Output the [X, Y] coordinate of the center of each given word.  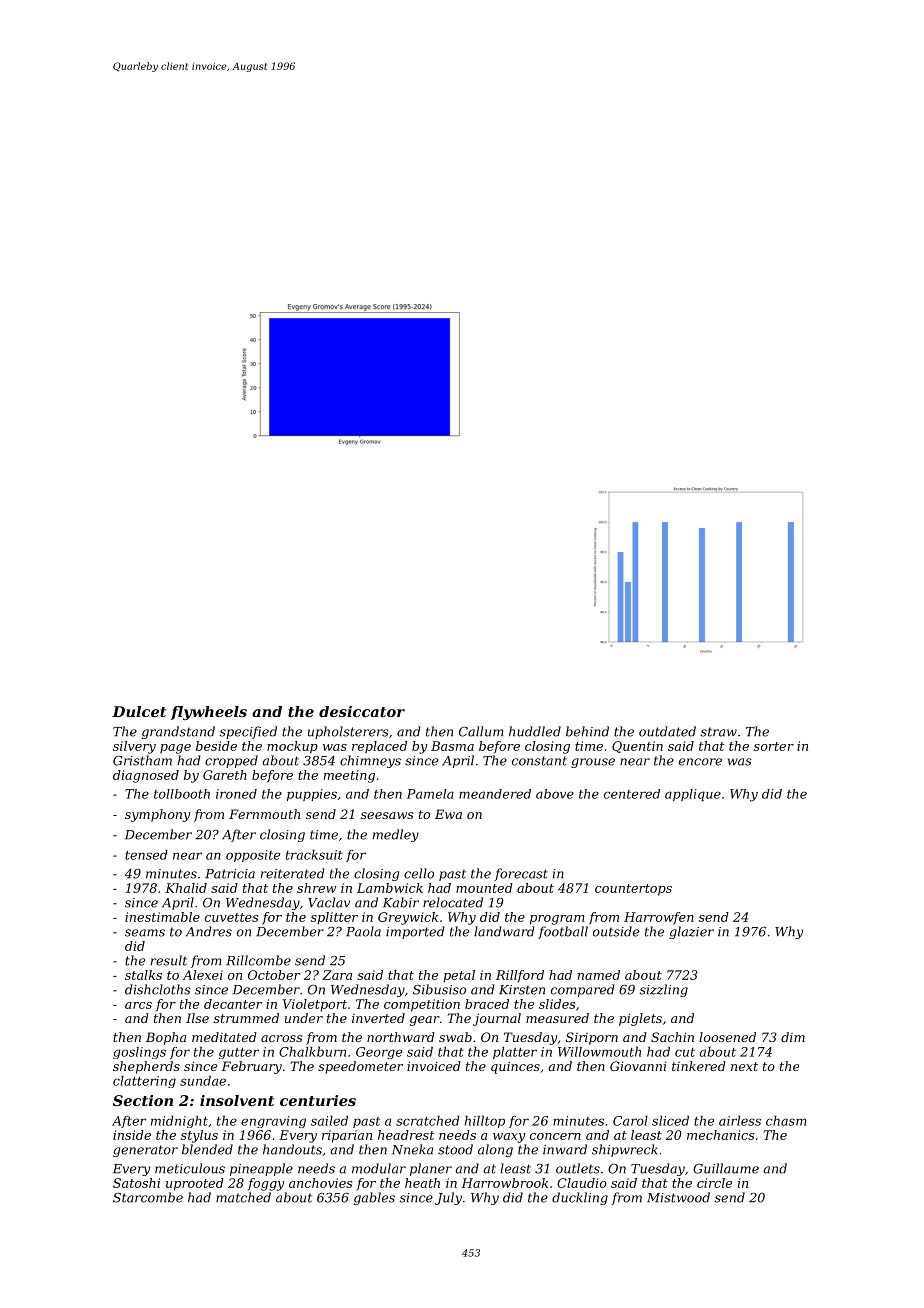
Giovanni [638, 1066]
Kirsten [522, 990]
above [555, 794]
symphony [157, 815]
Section [143, 1100]
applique [693, 795]
